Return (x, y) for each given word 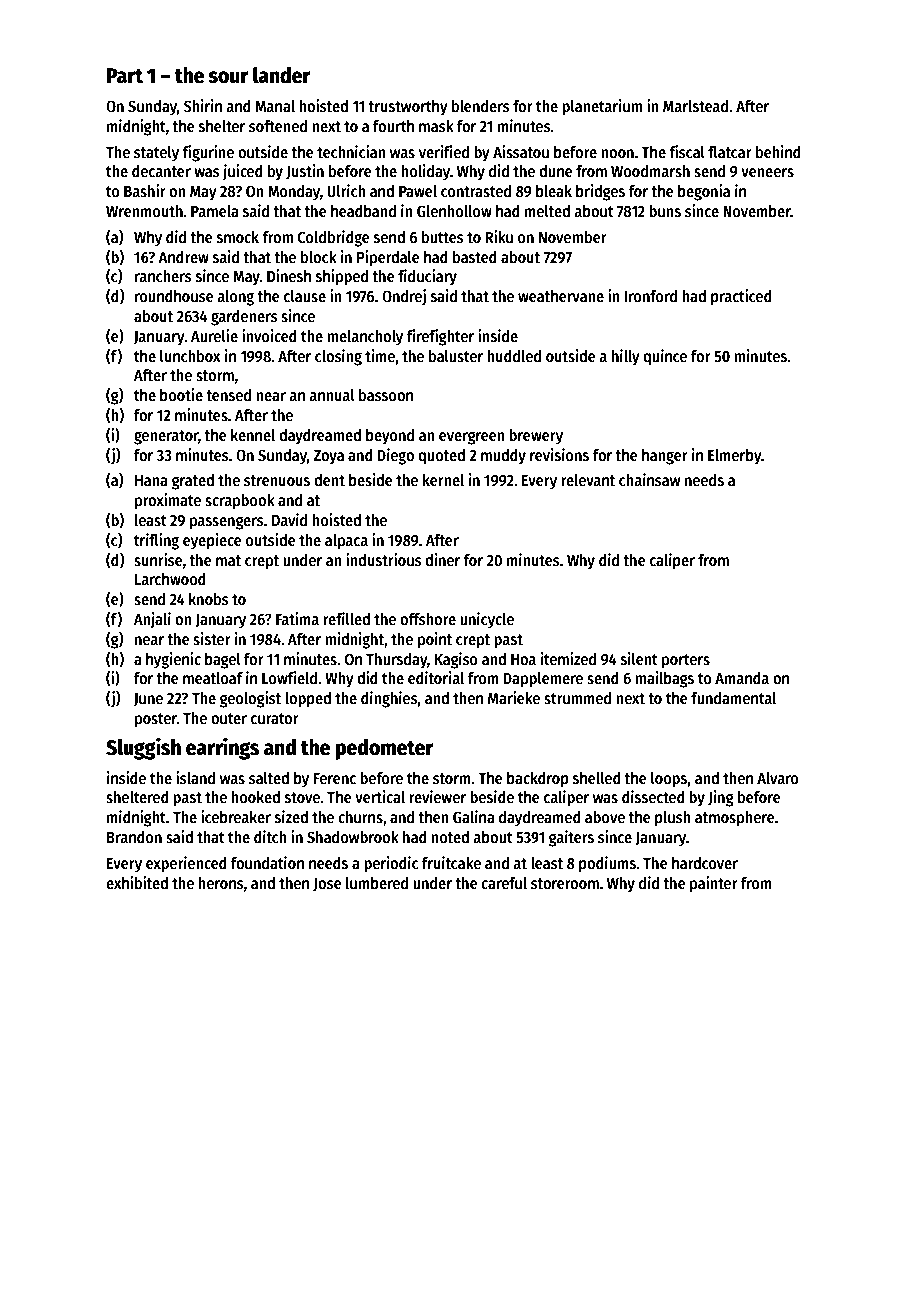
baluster (456, 356)
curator (275, 718)
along (235, 298)
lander (282, 75)
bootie (181, 394)
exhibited (137, 882)
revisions (559, 455)
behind (778, 151)
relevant (588, 480)
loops (669, 780)
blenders (481, 106)
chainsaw (649, 479)
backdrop (538, 780)
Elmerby (734, 457)
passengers (227, 523)
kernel (443, 480)
